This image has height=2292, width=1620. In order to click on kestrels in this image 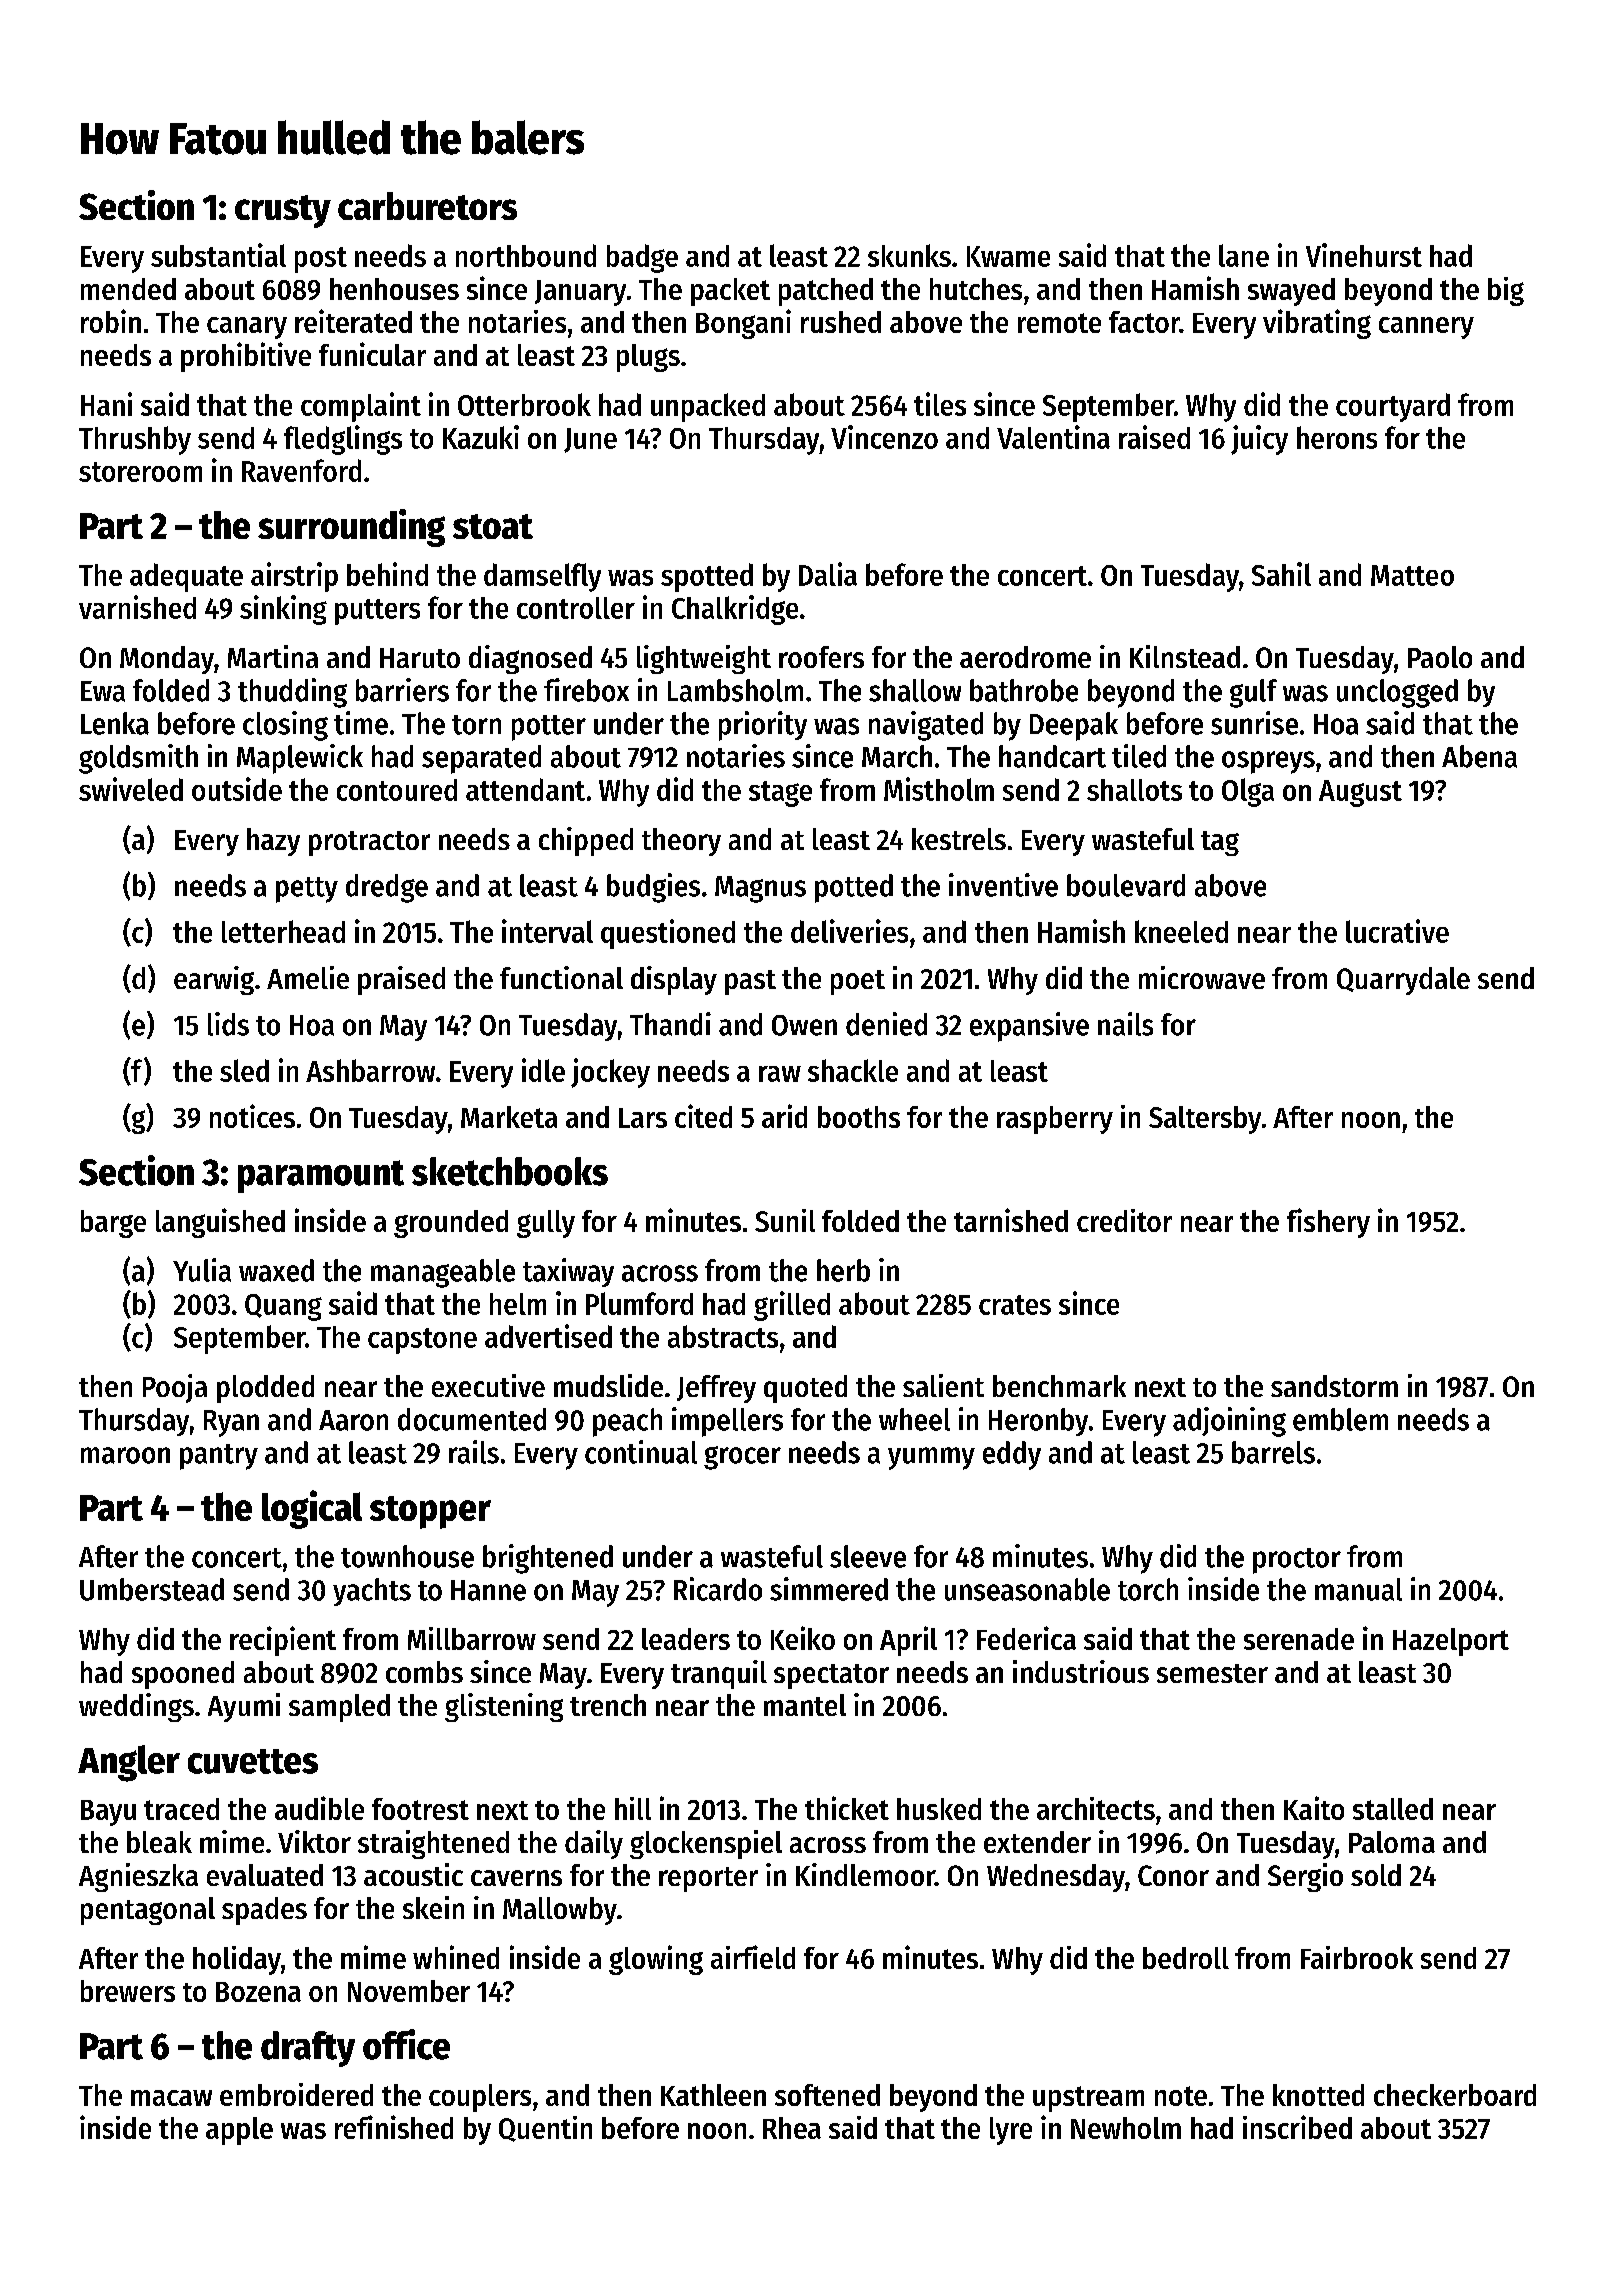, I will do `click(959, 839)`.
